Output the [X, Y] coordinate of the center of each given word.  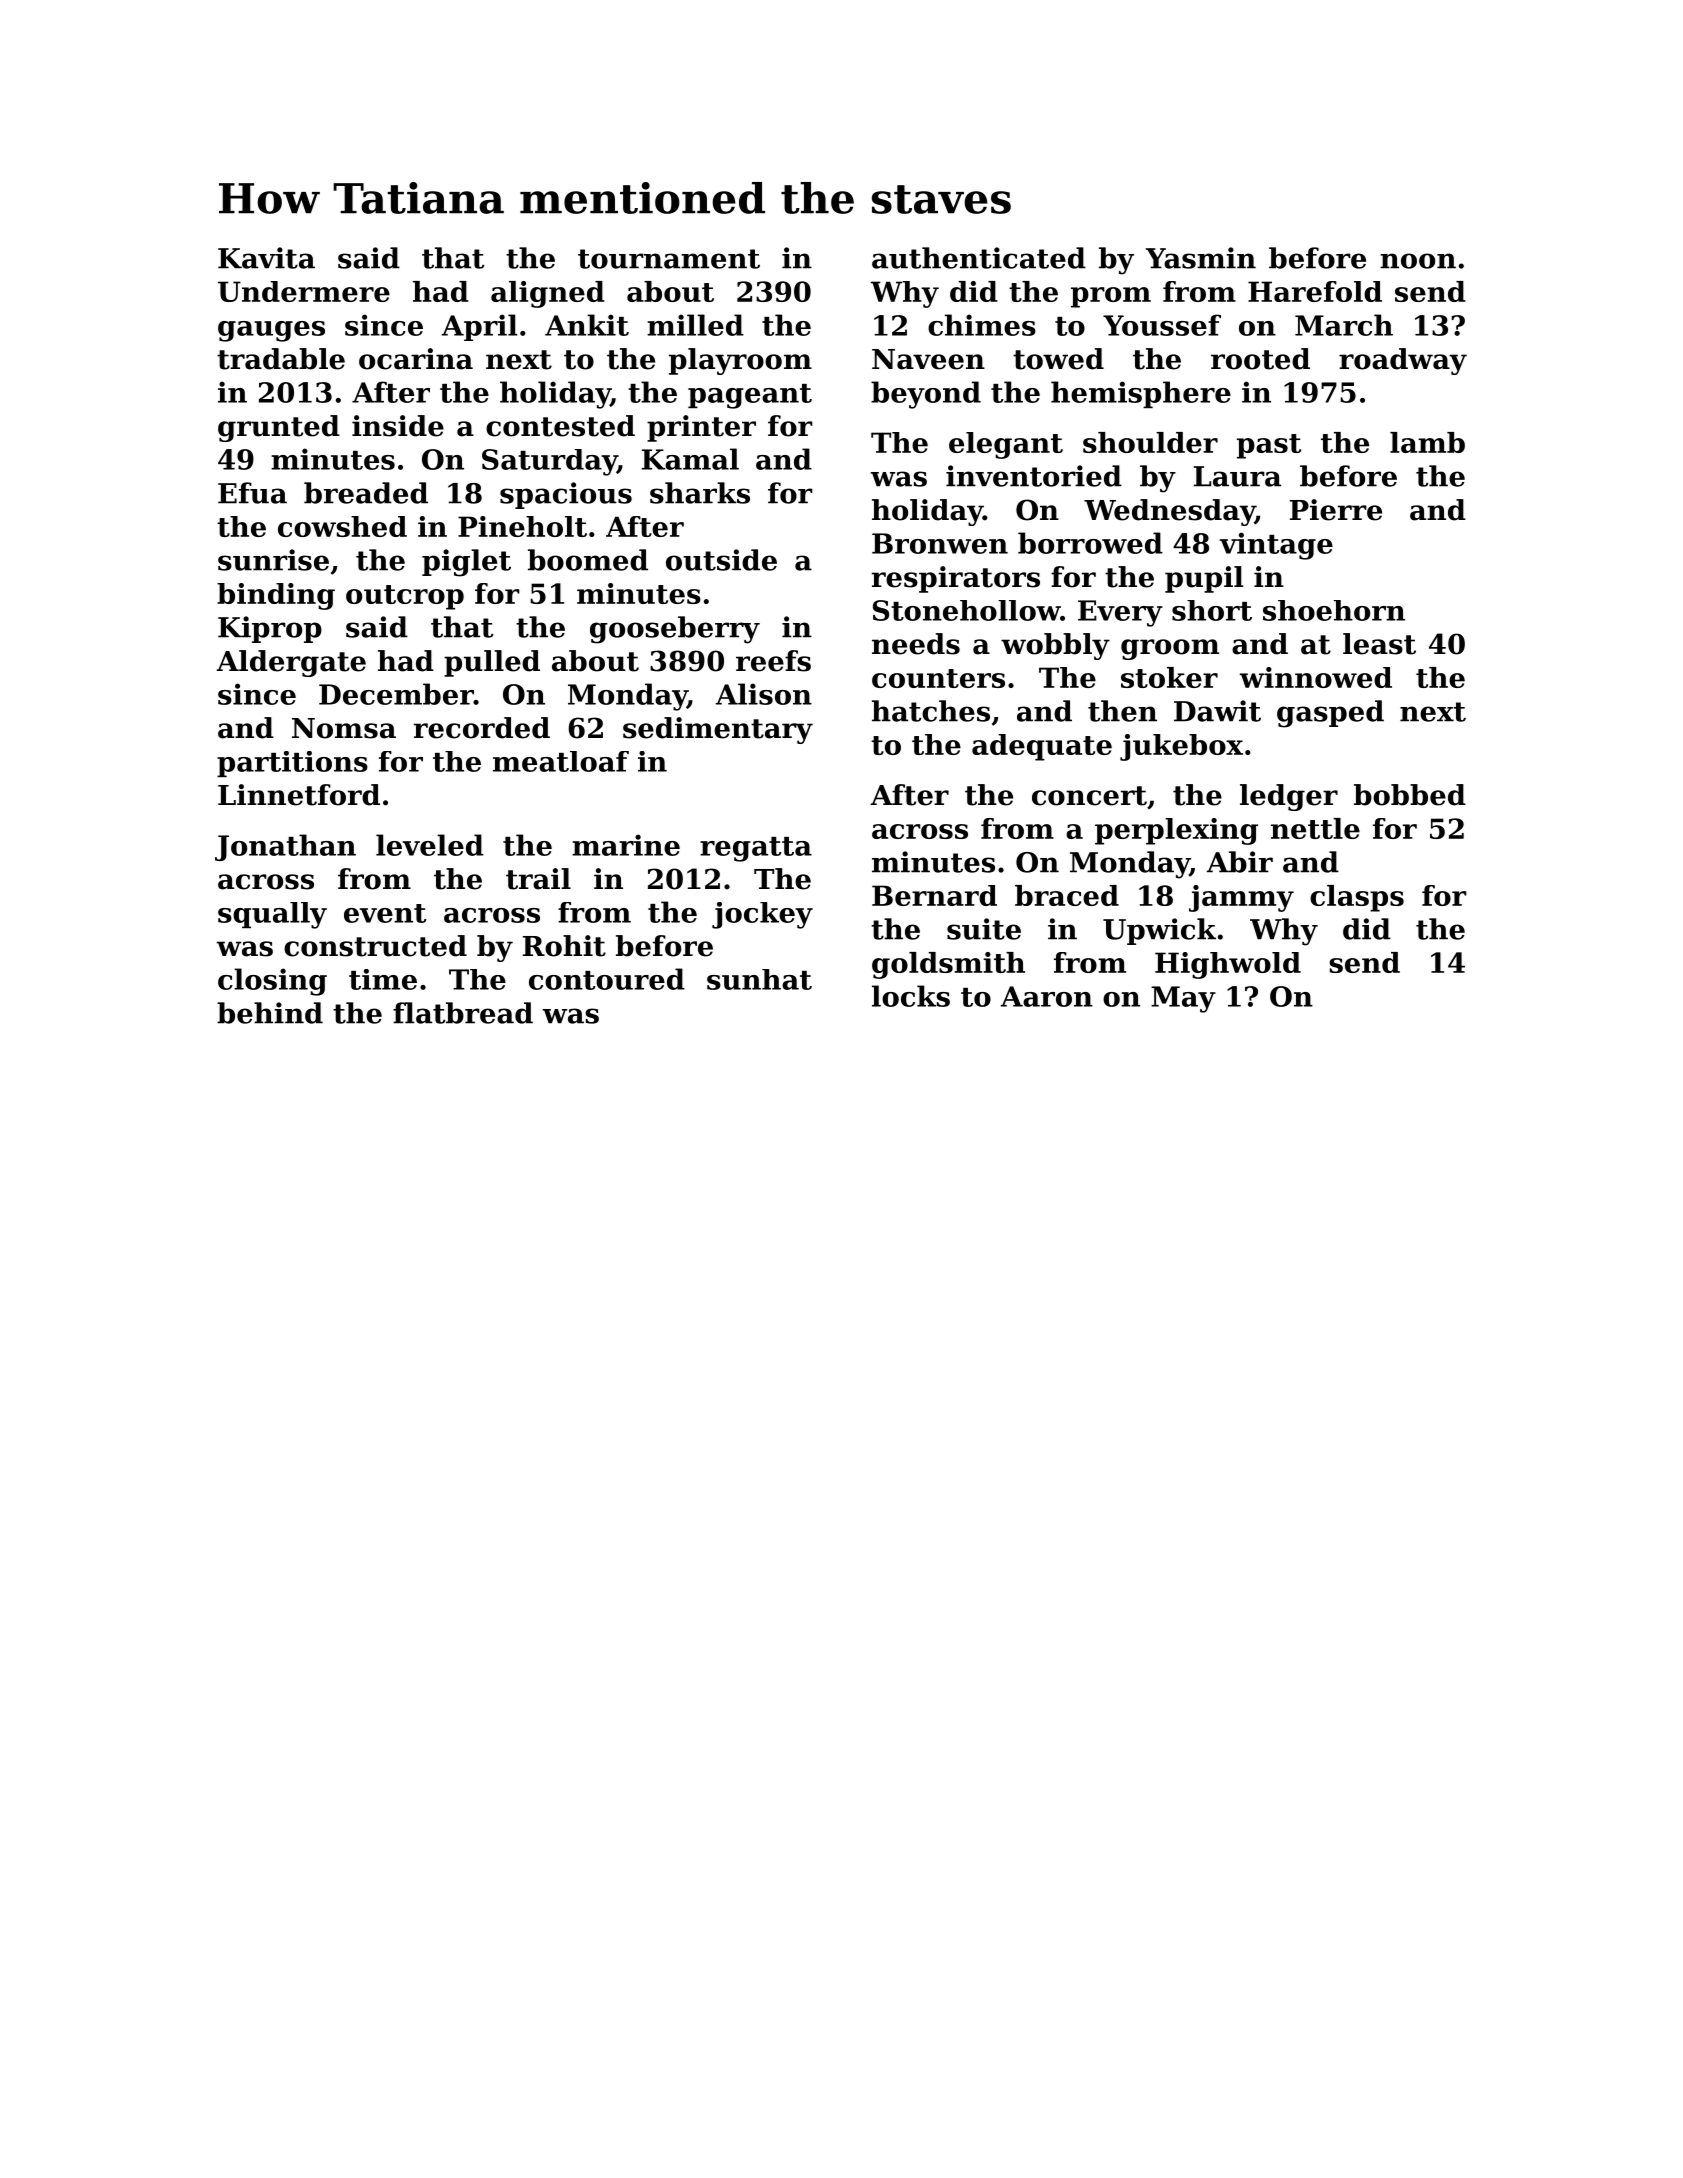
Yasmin [1201, 258]
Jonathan [285, 847]
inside [398, 426]
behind [270, 1013]
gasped [1330, 714]
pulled [492, 663]
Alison [764, 694]
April [480, 327]
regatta [756, 849]
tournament [669, 259]
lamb [1427, 442]
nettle [1315, 828]
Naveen [928, 359]
